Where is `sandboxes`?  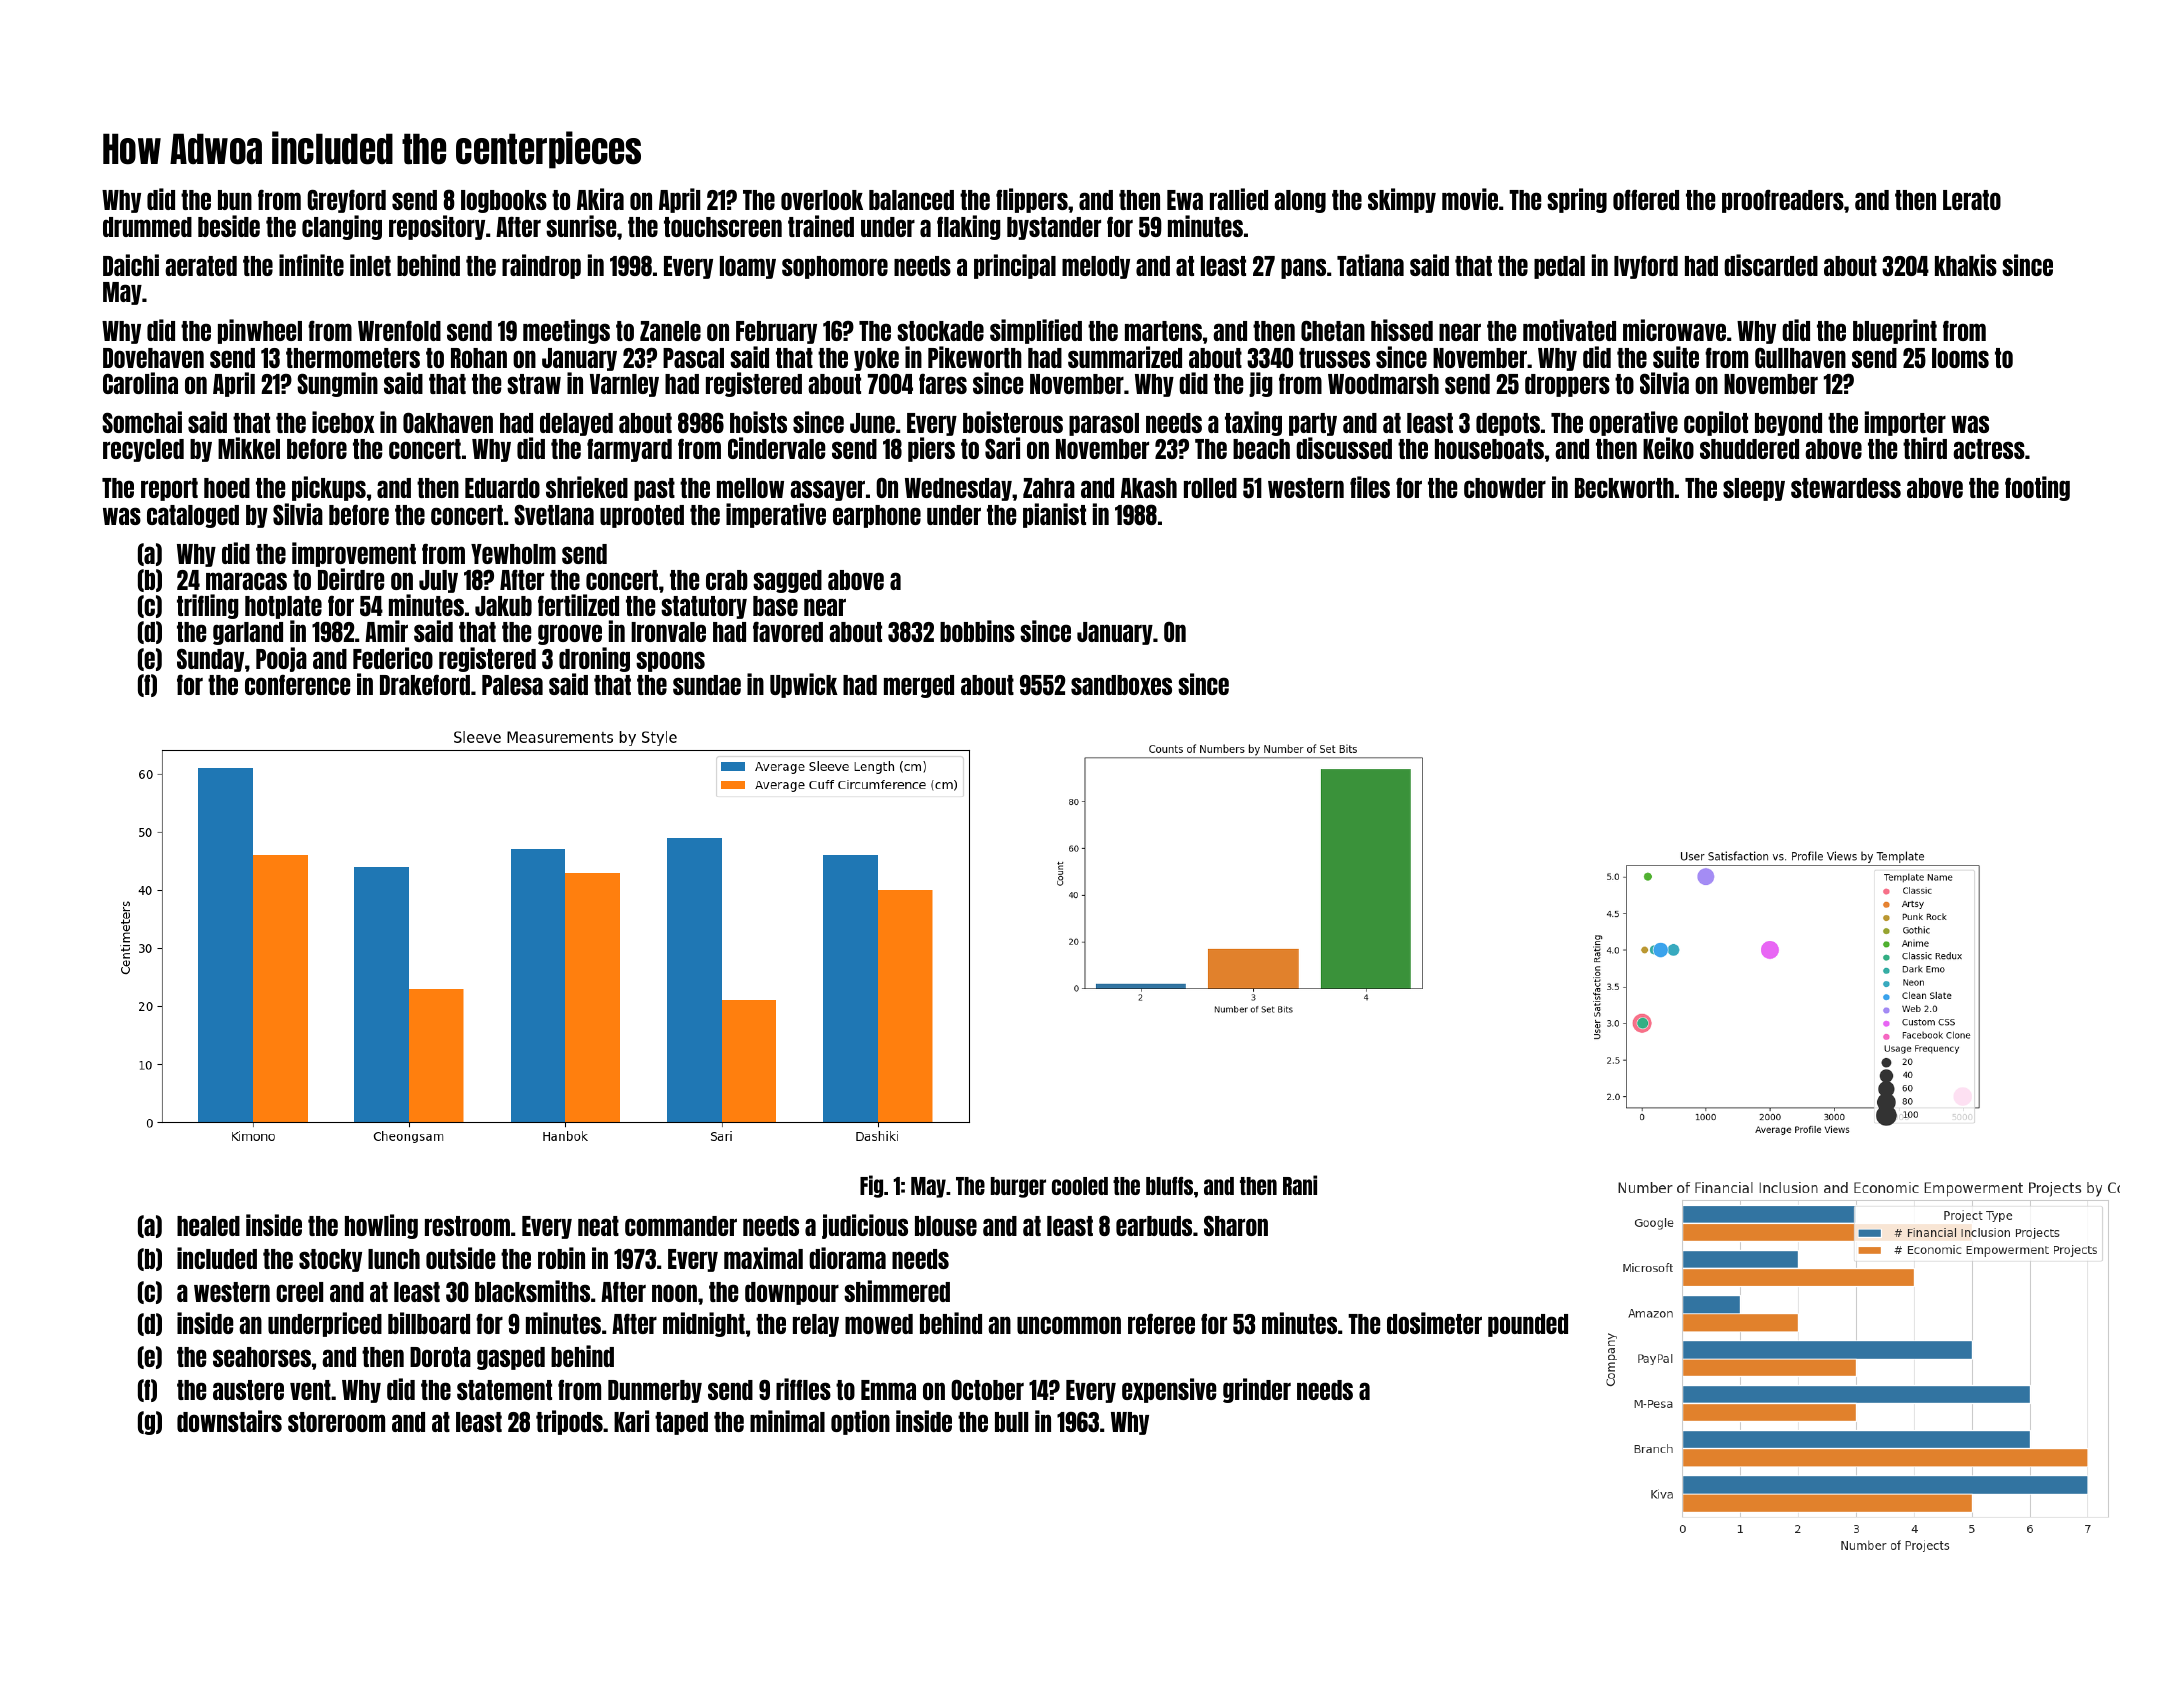 sandboxes is located at coordinates (1121, 685).
